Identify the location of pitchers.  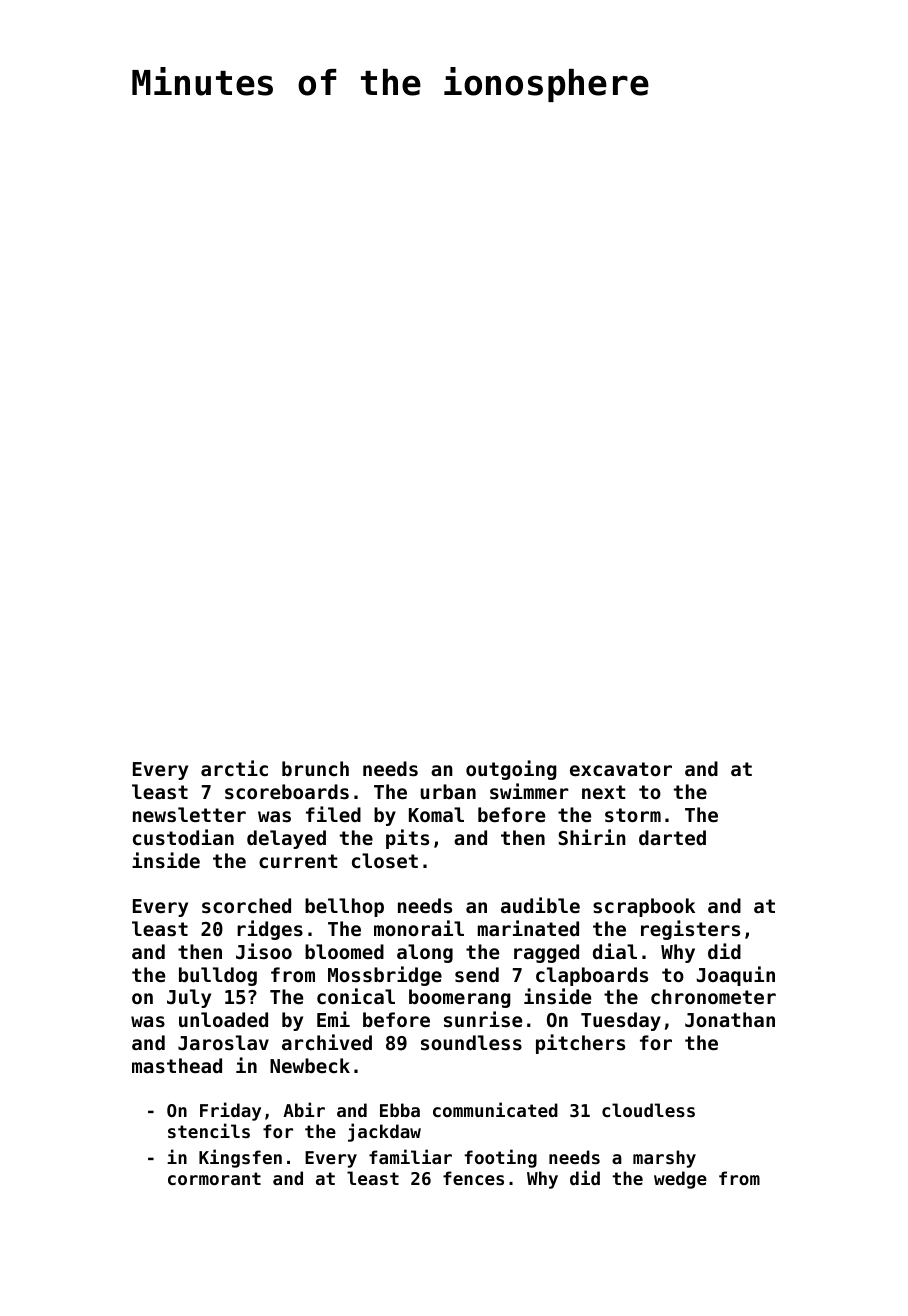
(580, 1044).
